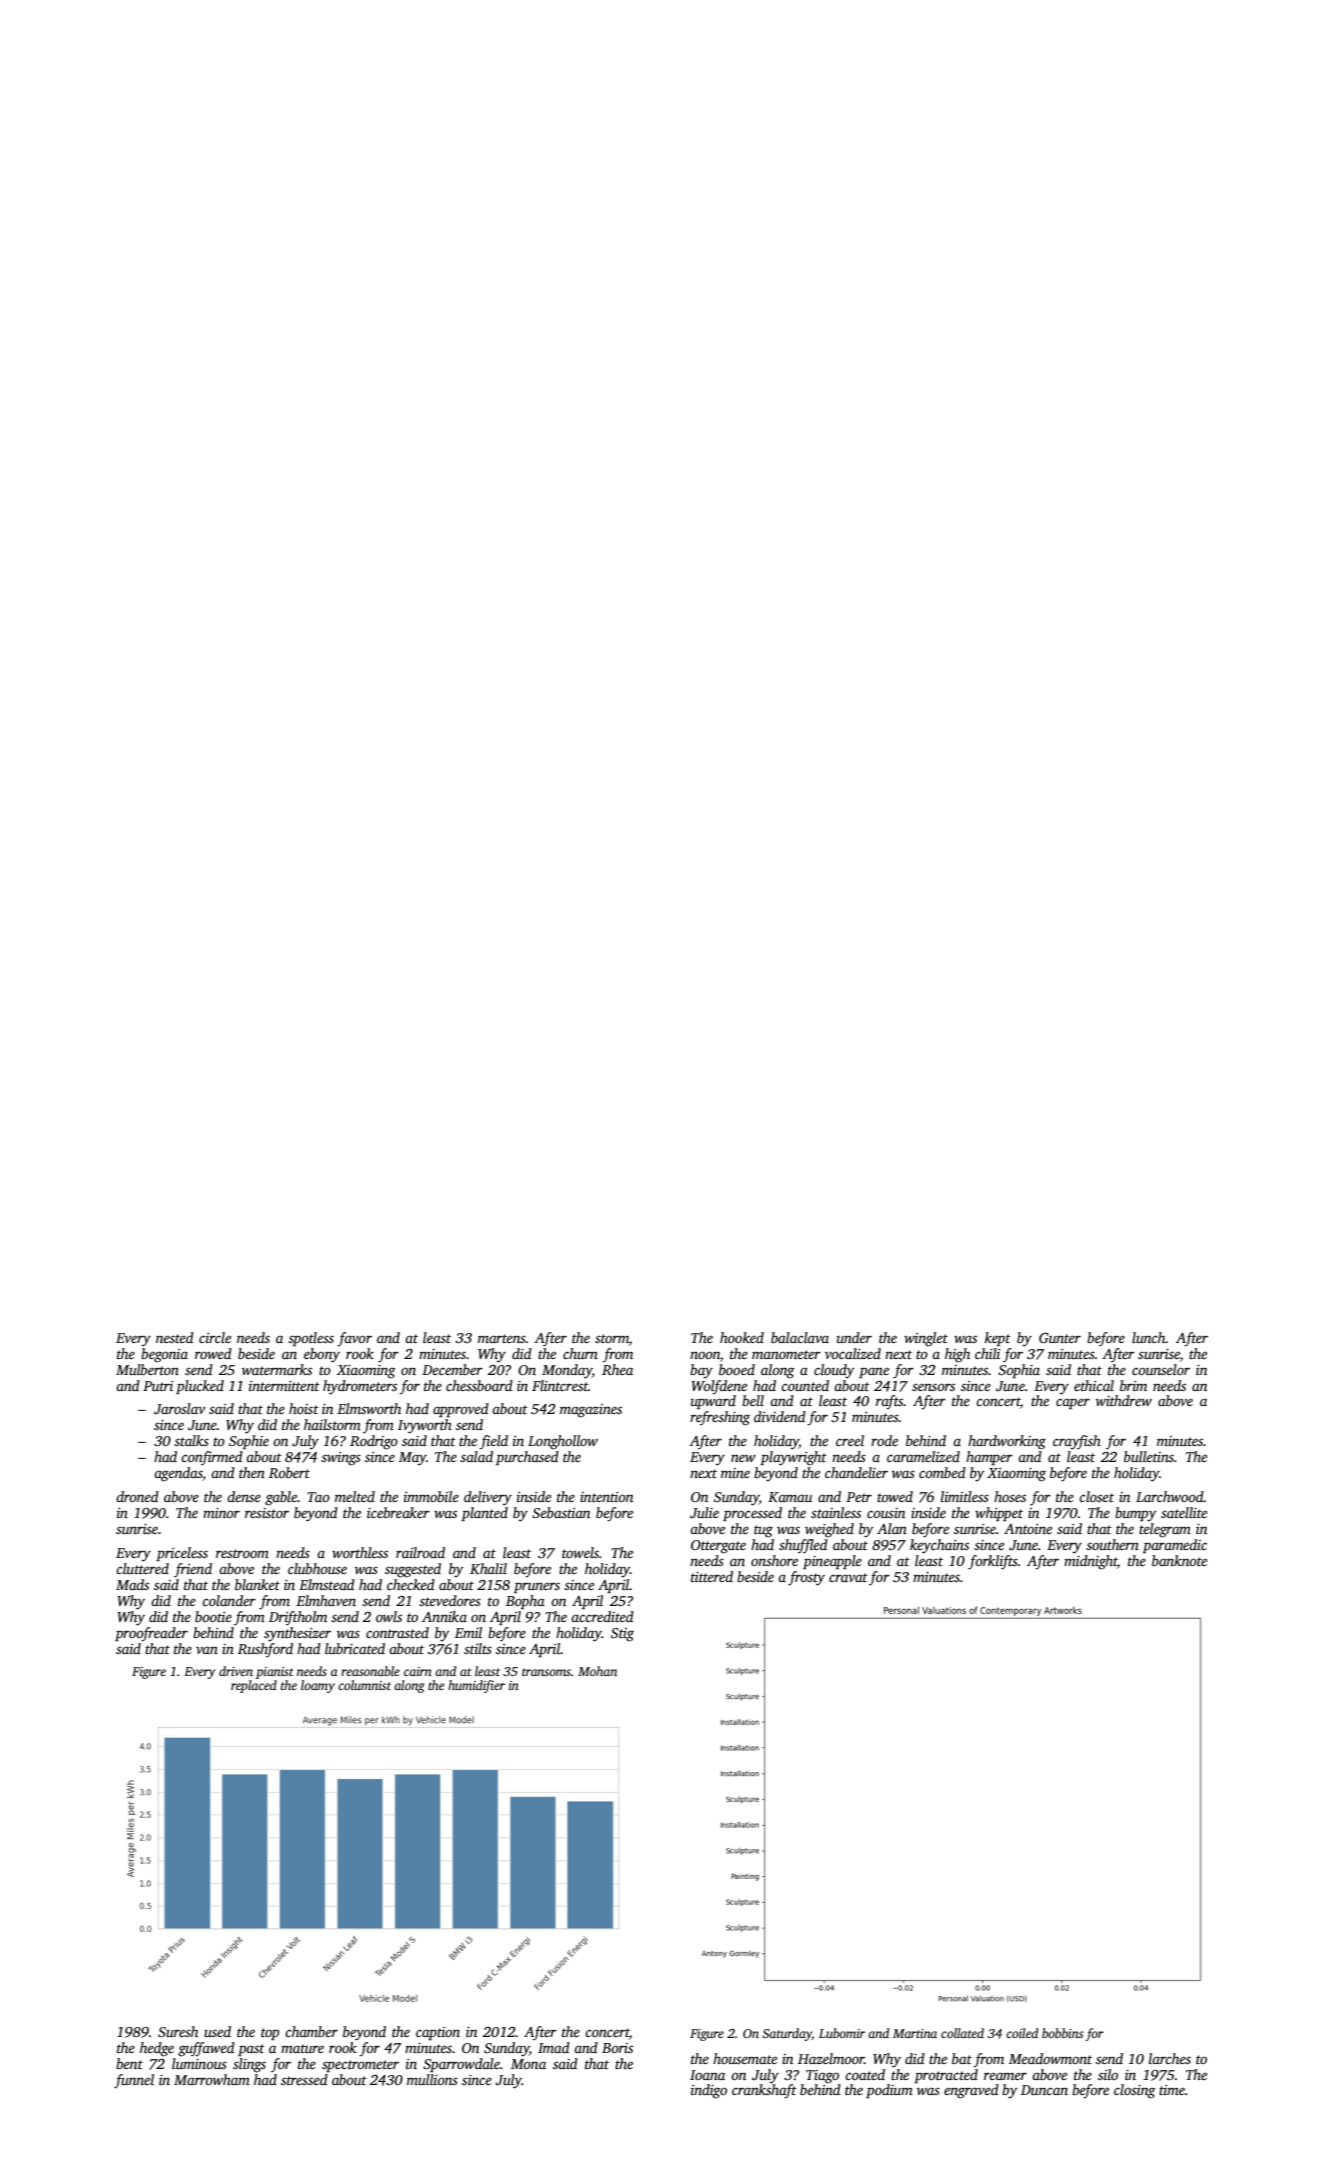  I want to click on housemate, so click(745, 2058).
